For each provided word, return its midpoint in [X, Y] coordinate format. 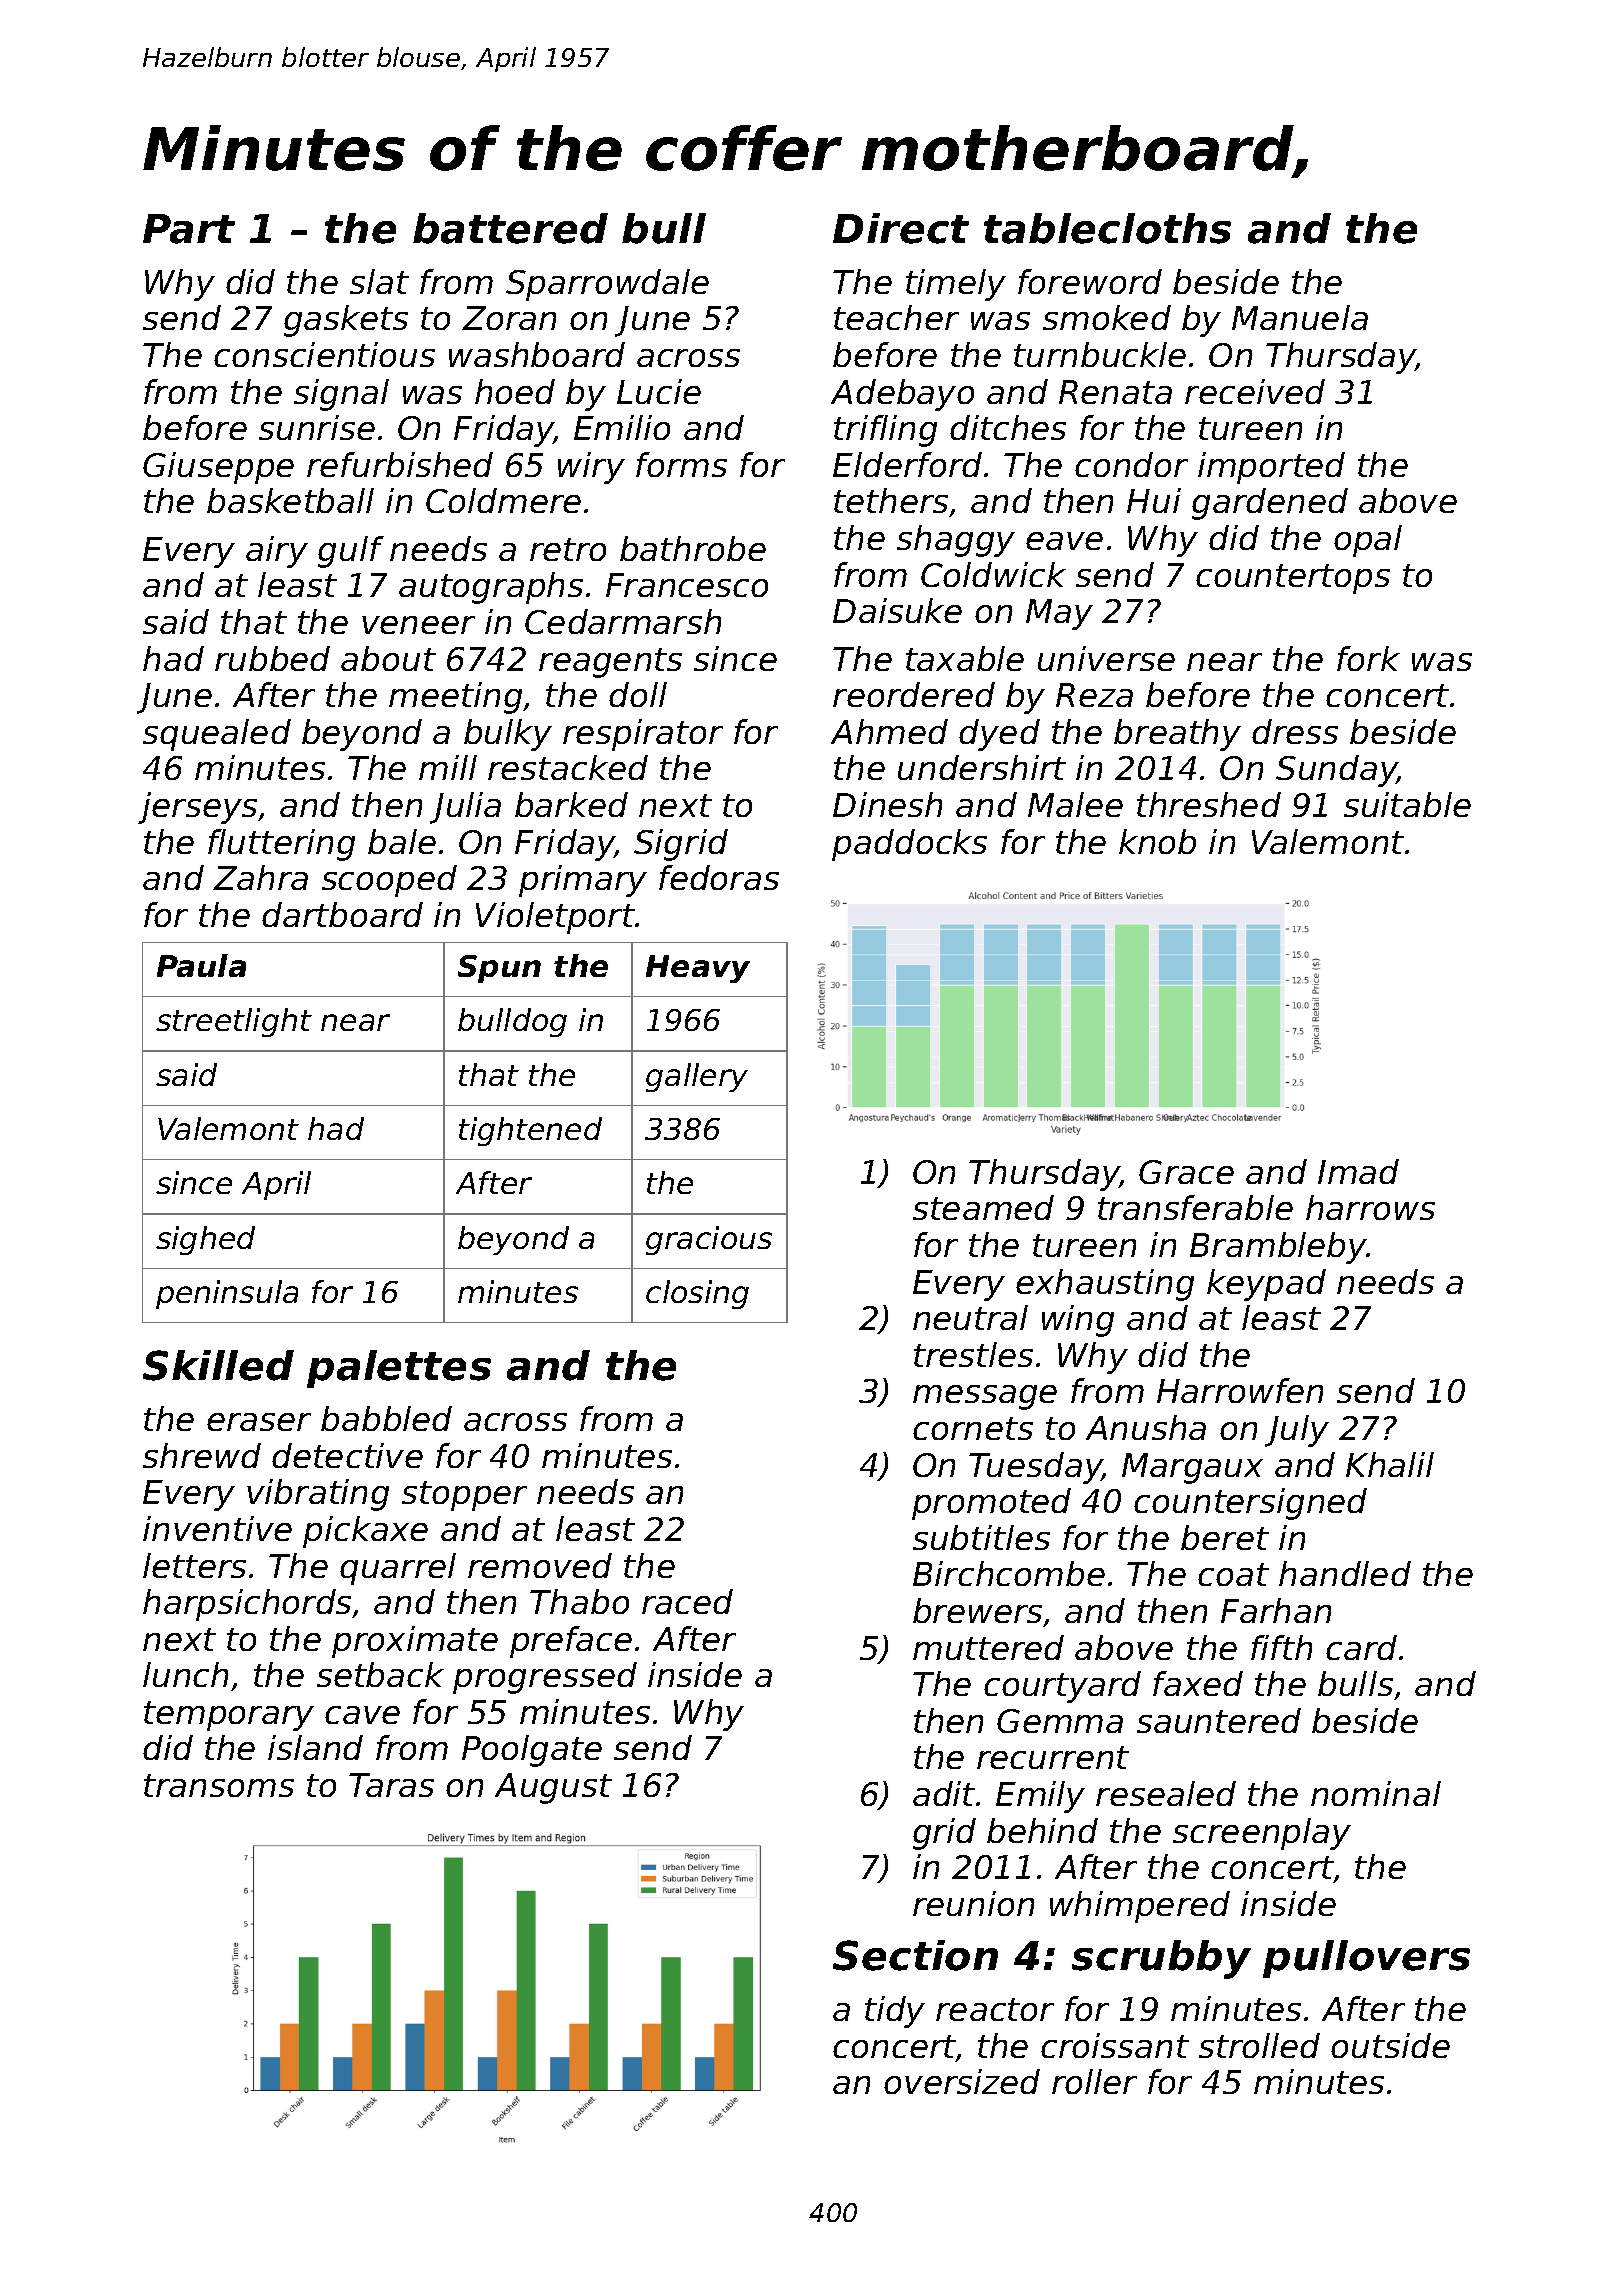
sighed [205, 1240]
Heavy [698, 969]
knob [1157, 841]
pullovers [1366, 1959]
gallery [697, 1077]
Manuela [1300, 317]
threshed [1209, 804]
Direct [901, 228]
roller [1094, 2081]
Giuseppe [218, 468]
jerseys [197, 808]
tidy [895, 2012]
